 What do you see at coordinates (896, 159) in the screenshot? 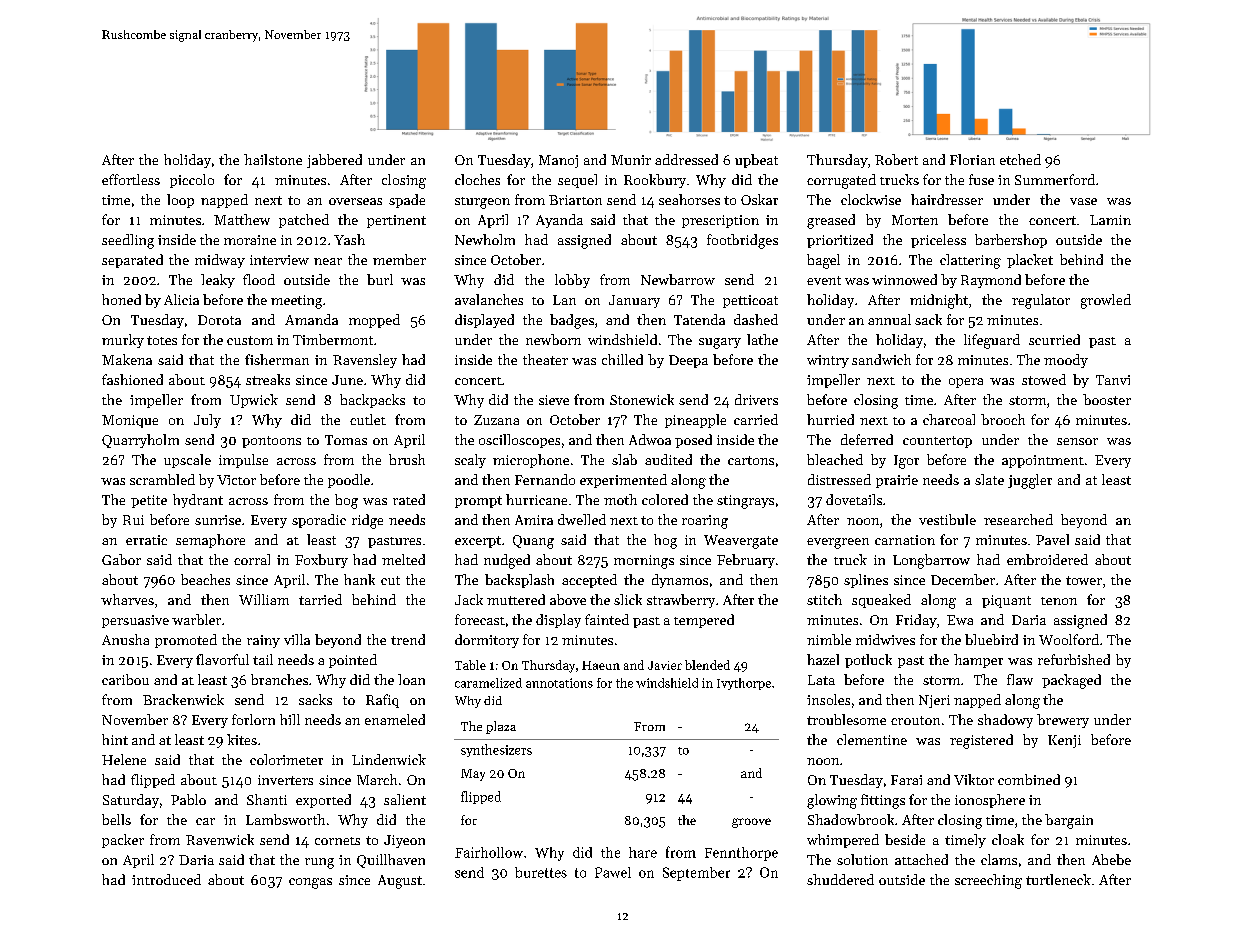
I see `Robert` at bounding box center [896, 159].
